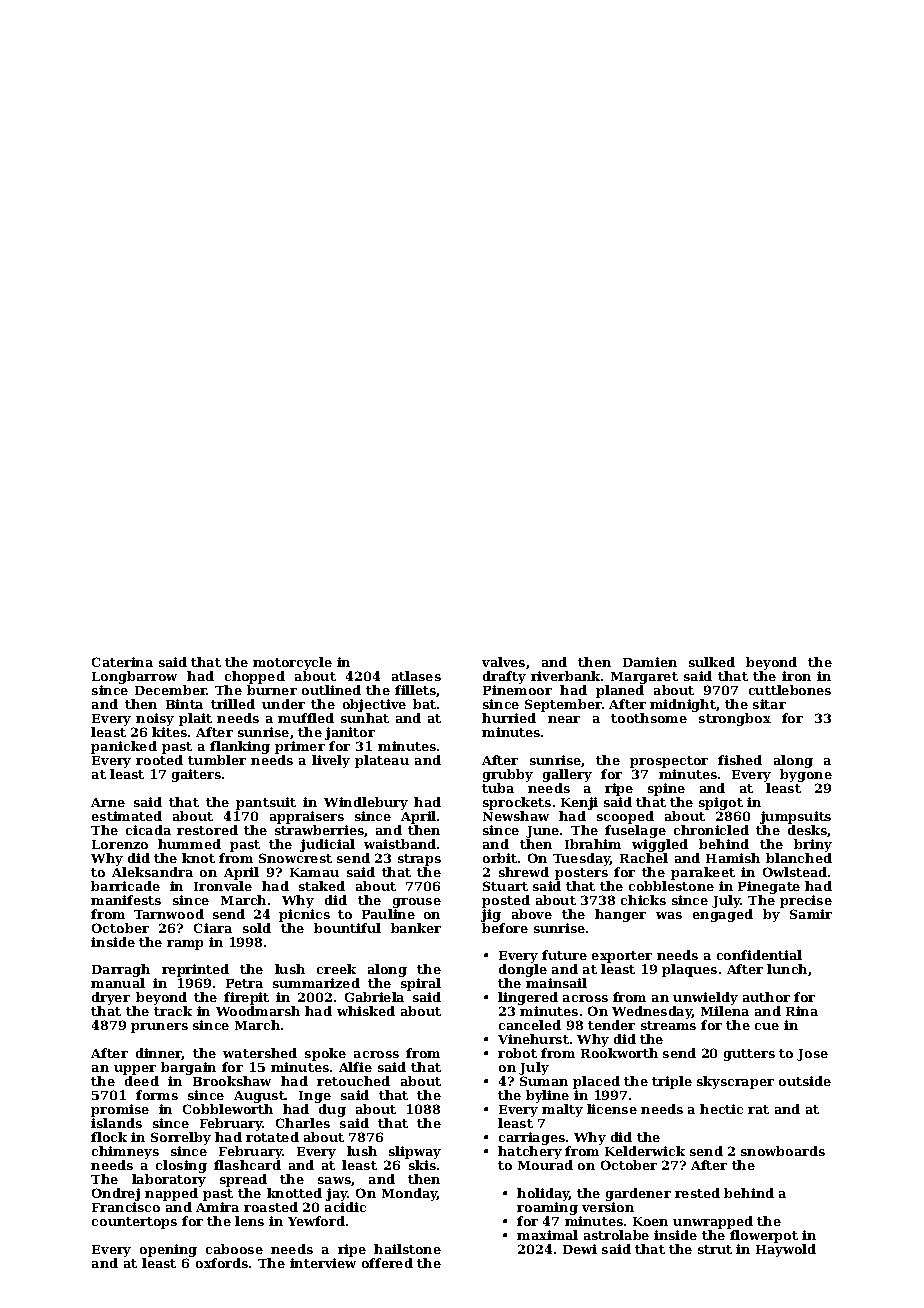  Describe the element at coordinates (523, 972) in the image. I see `dongle` at that location.
